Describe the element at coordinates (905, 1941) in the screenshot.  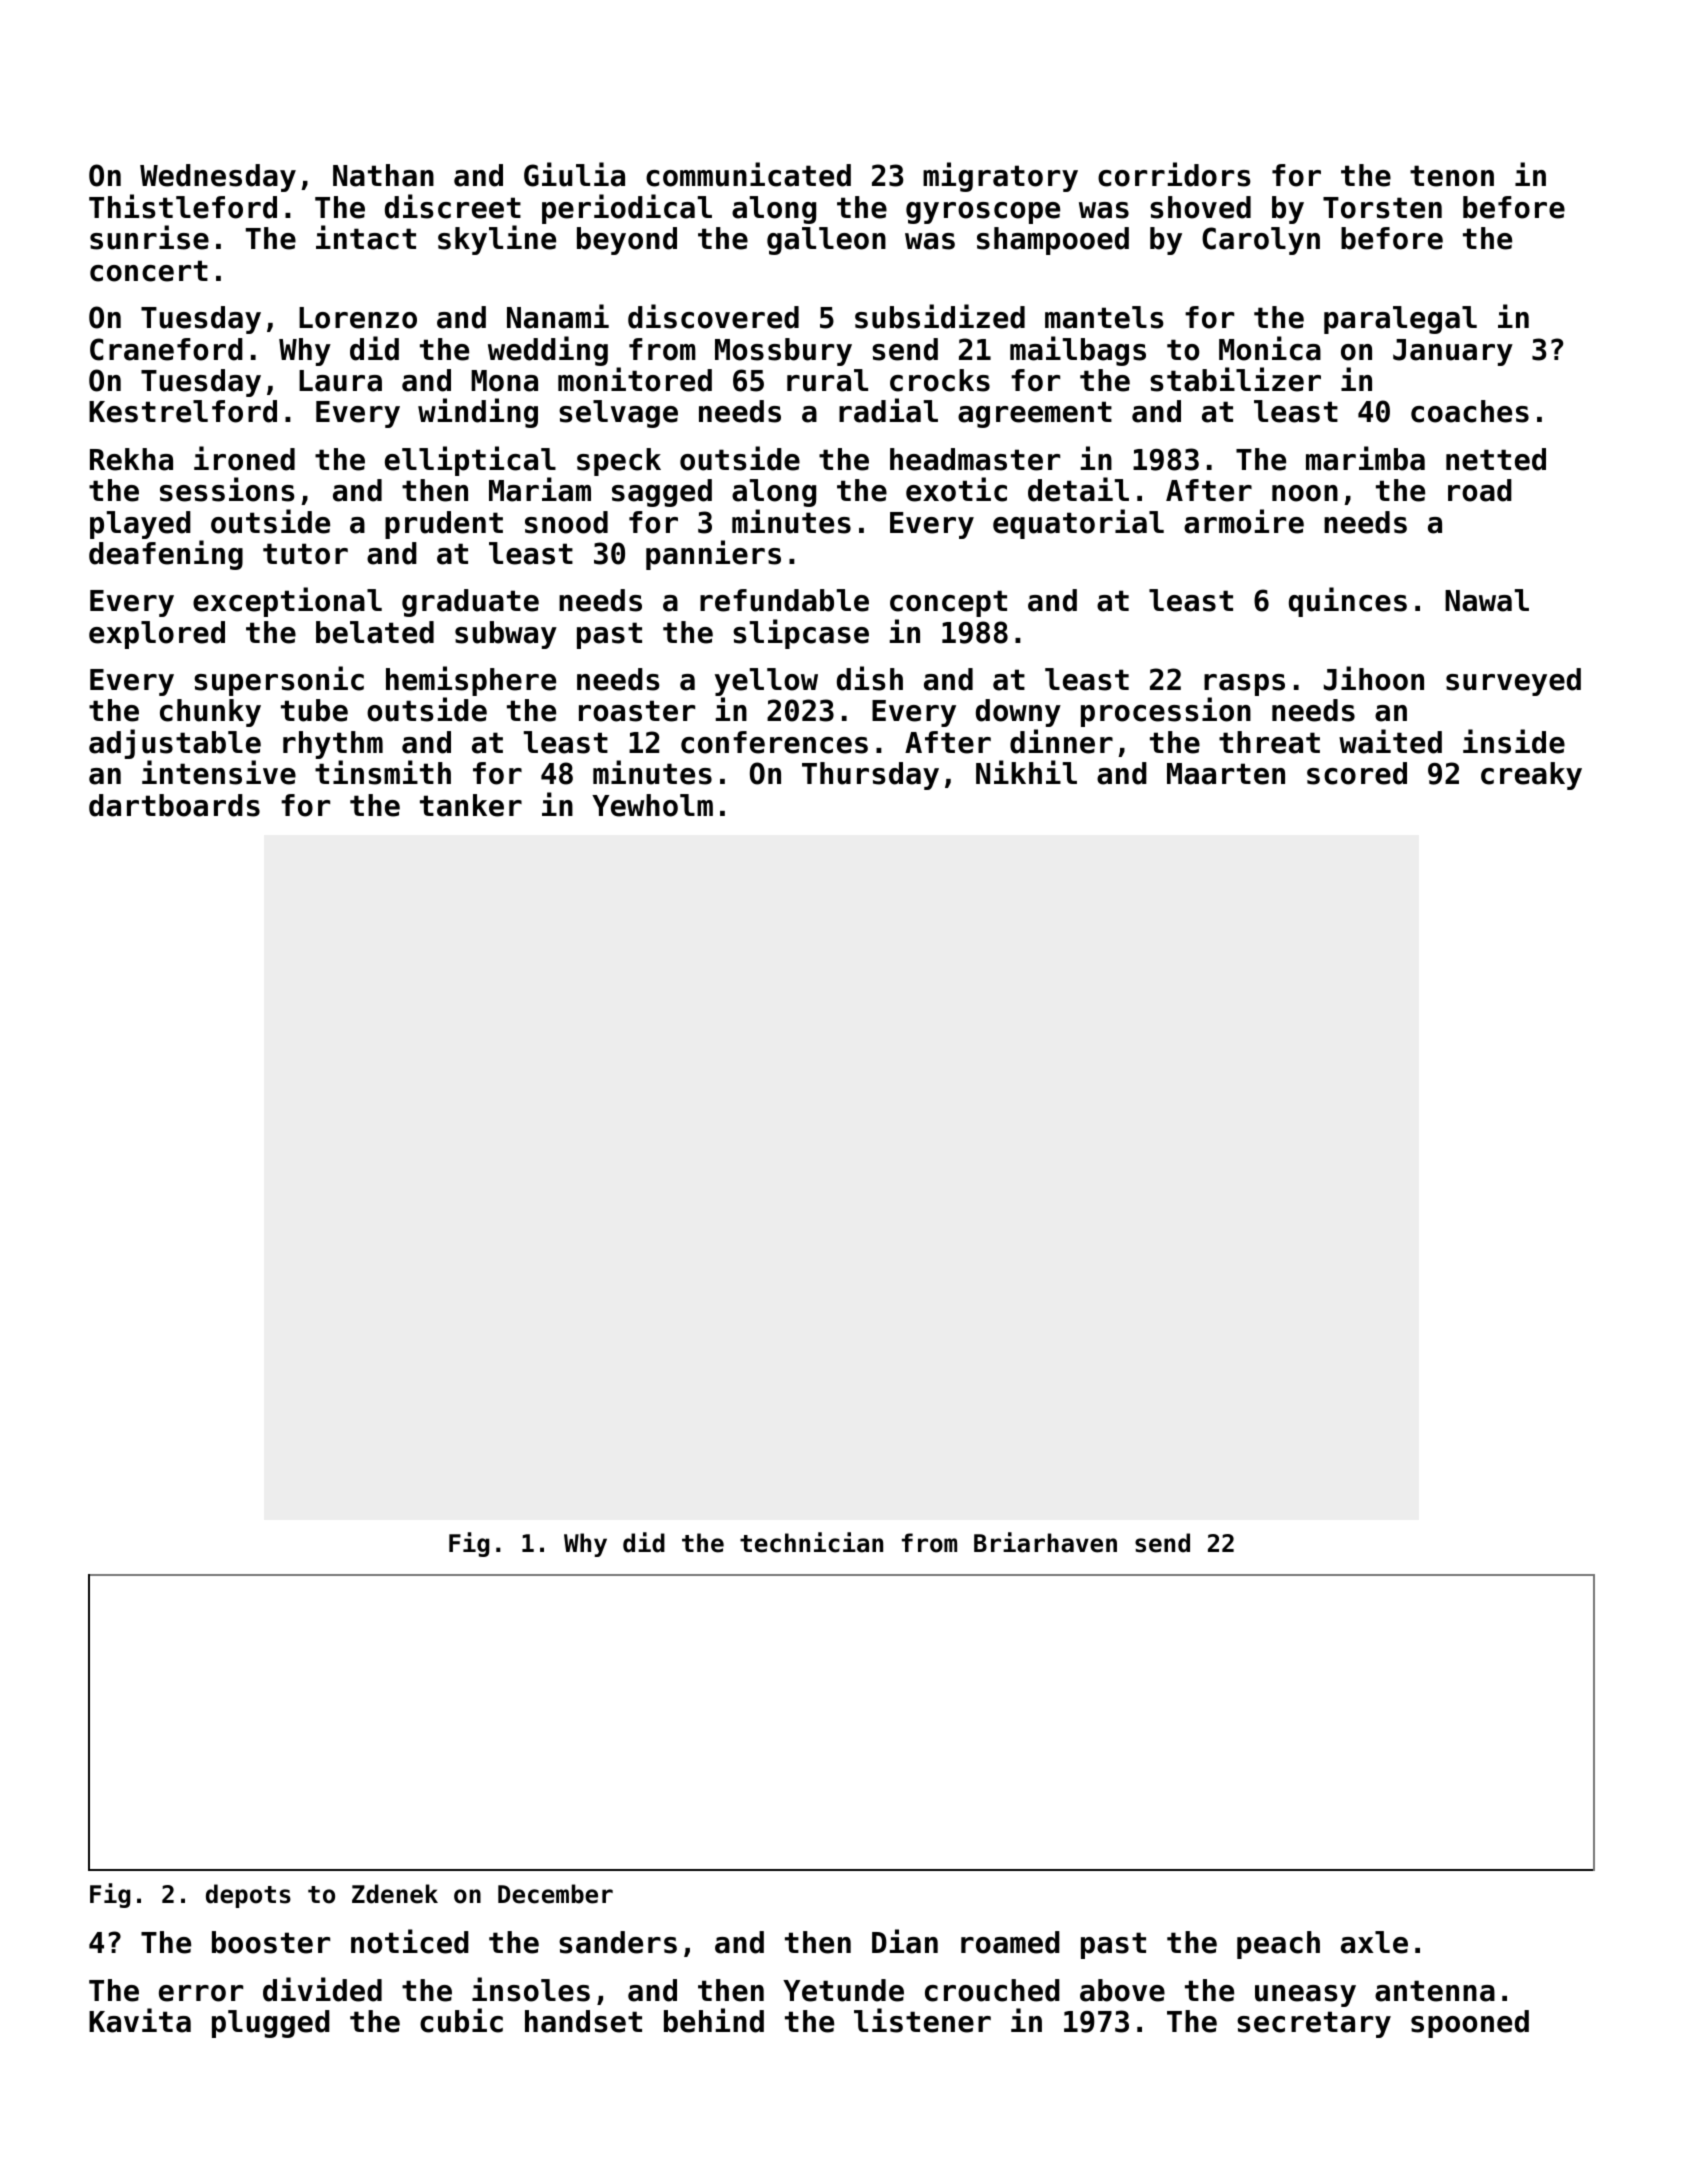
I see `Dian` at that location.
